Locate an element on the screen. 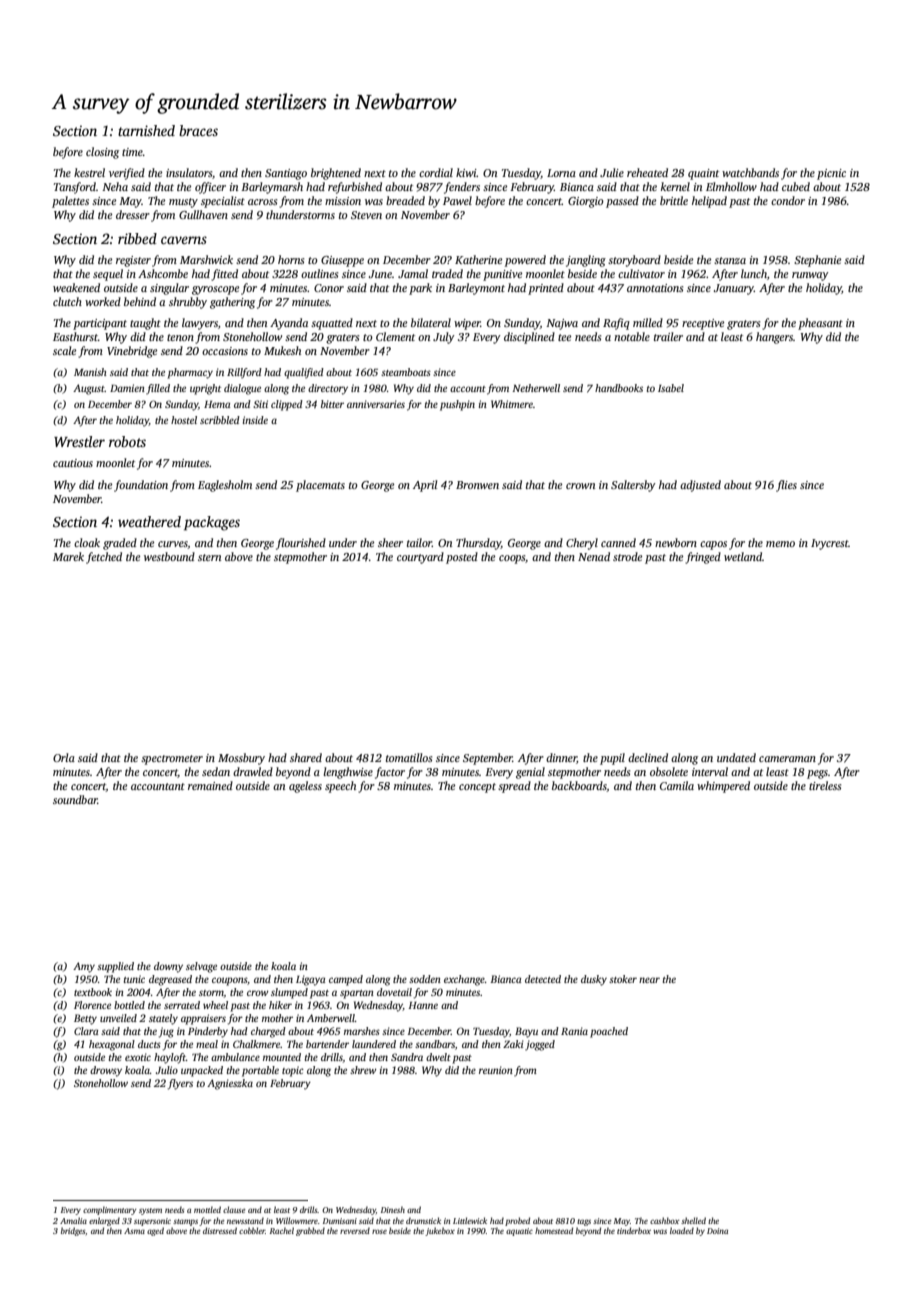  Tansford is located at coordinates (75, 188).
